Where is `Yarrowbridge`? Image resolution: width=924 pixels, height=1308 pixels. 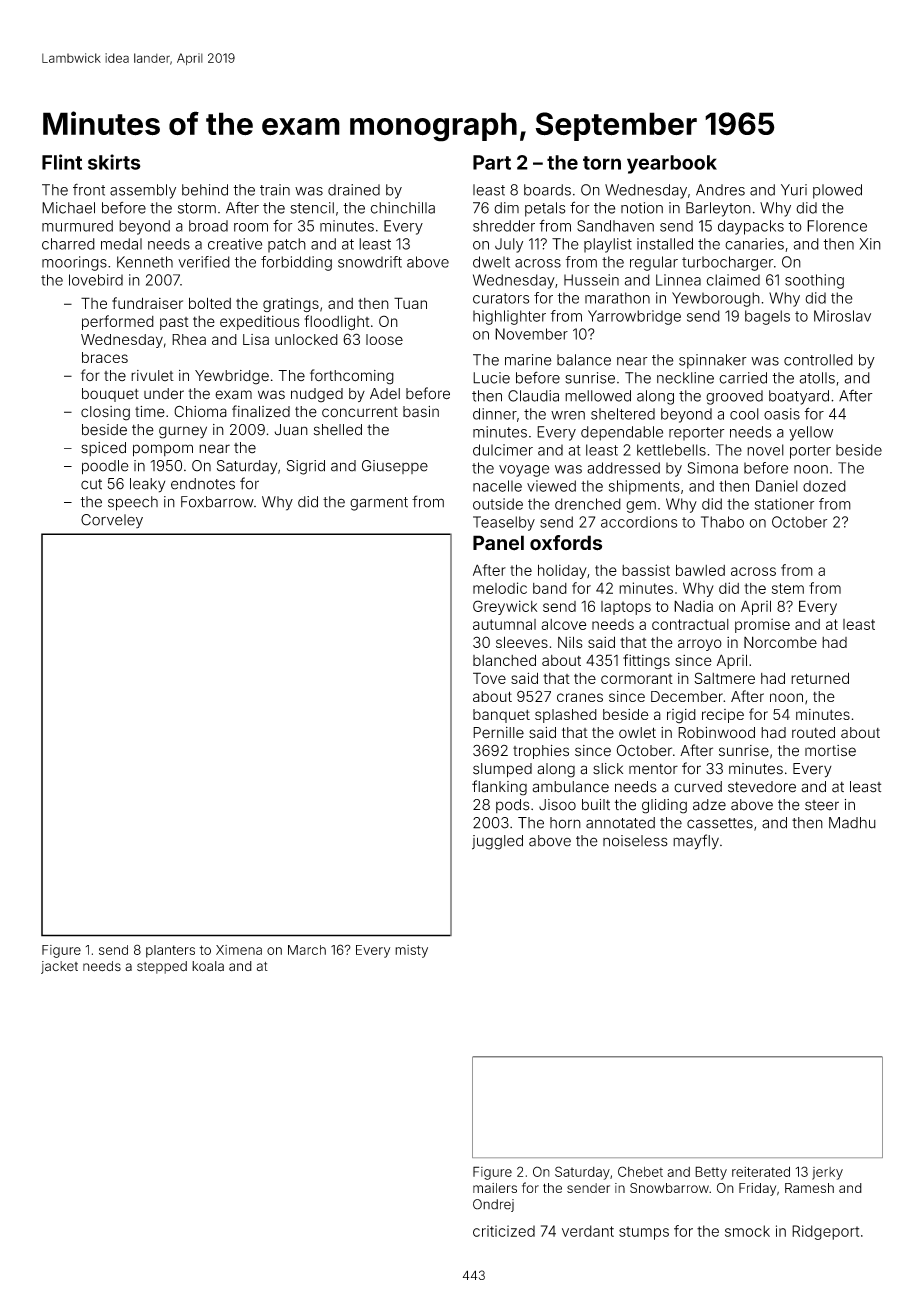 Yarrowbridge is located at coordinates (634, 317).
